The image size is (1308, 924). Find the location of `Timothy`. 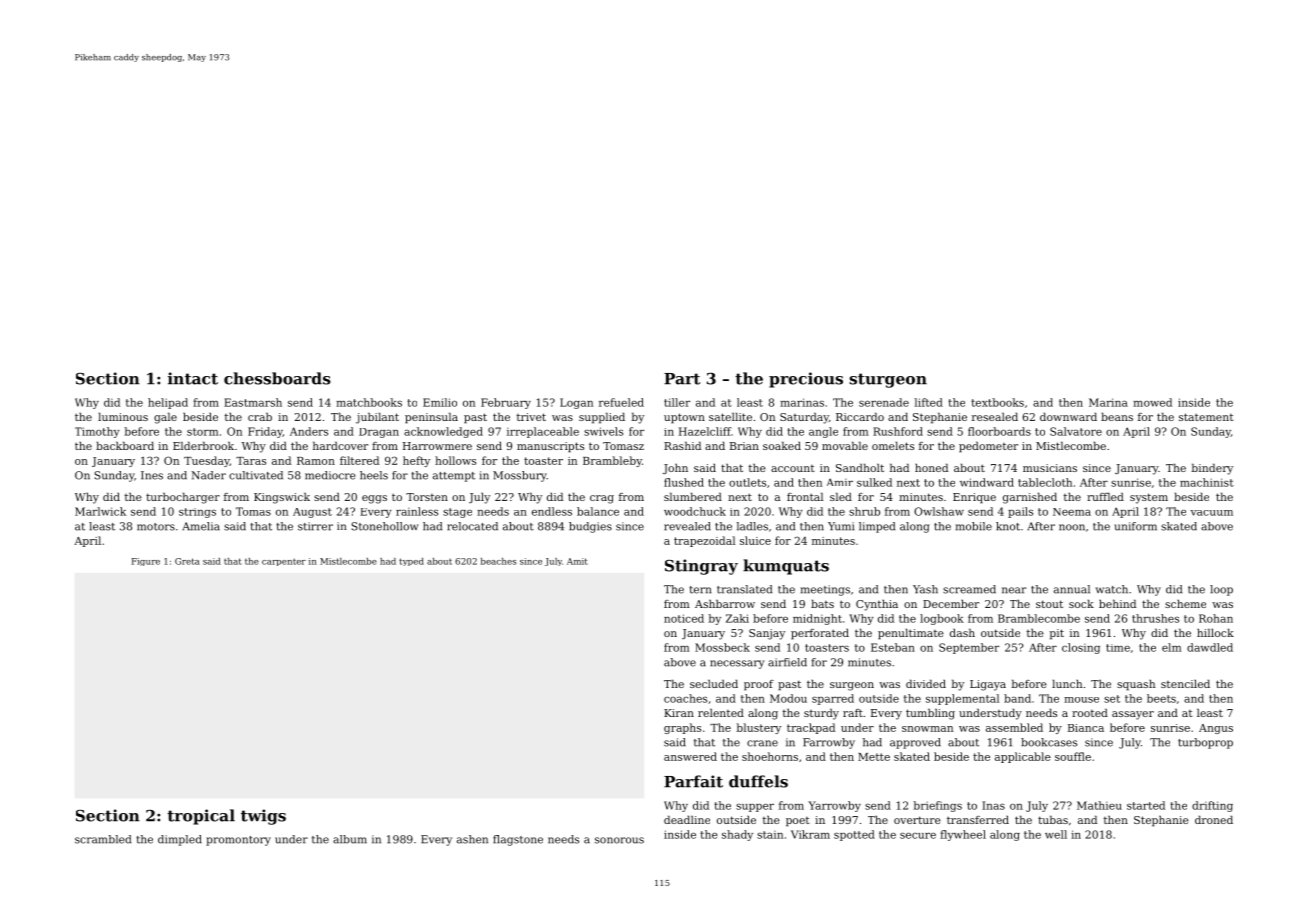

Timothy is located at coordinates (97, 432).
